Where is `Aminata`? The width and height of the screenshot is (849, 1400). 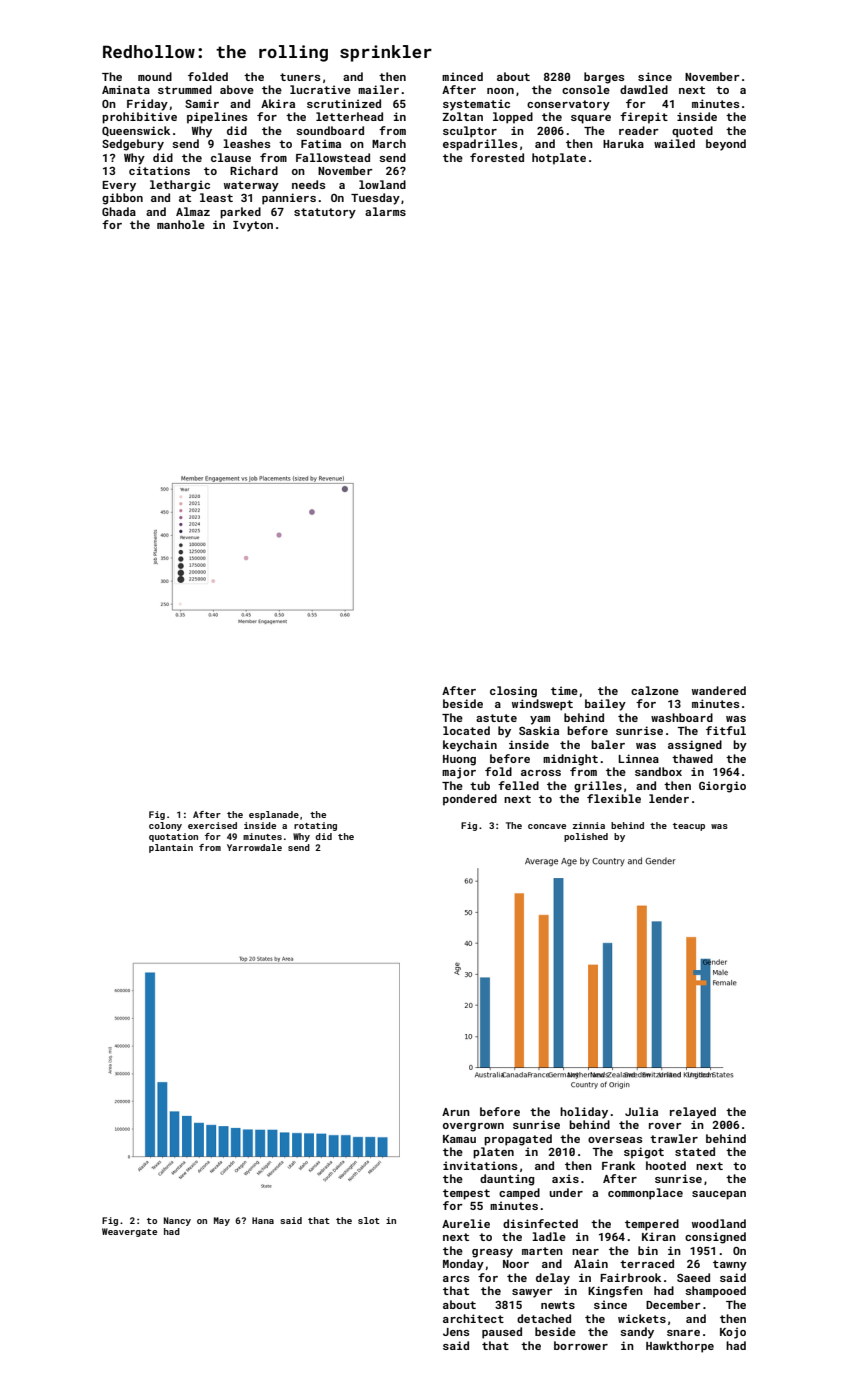 Aminata is located at coordinates (126, 89).
